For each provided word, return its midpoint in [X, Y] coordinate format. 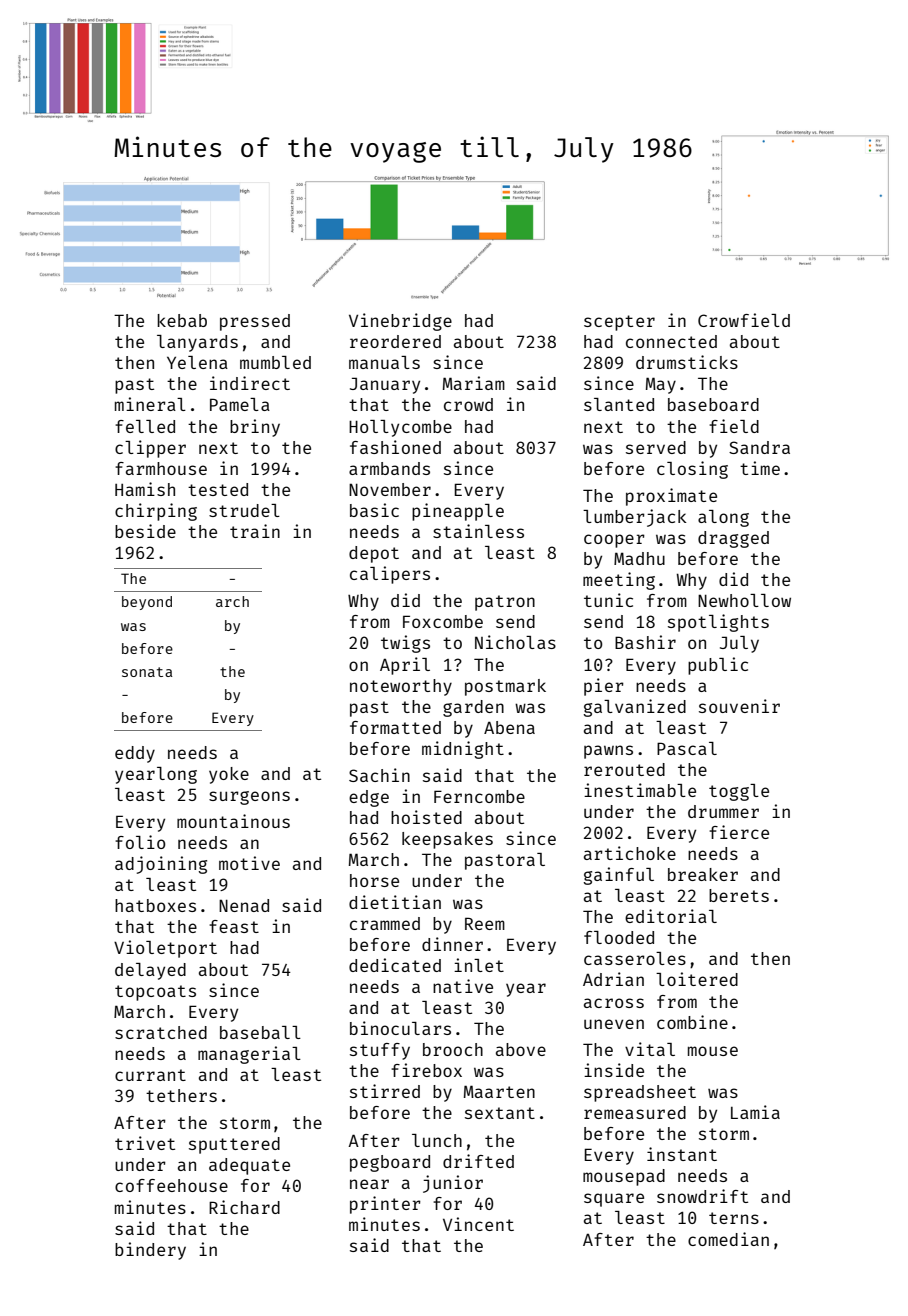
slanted [619, 404]
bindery [150, 1251]
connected [671, 341]
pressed [255, 322]
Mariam [474, 383]
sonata [147, 672]
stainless [478, 531]
